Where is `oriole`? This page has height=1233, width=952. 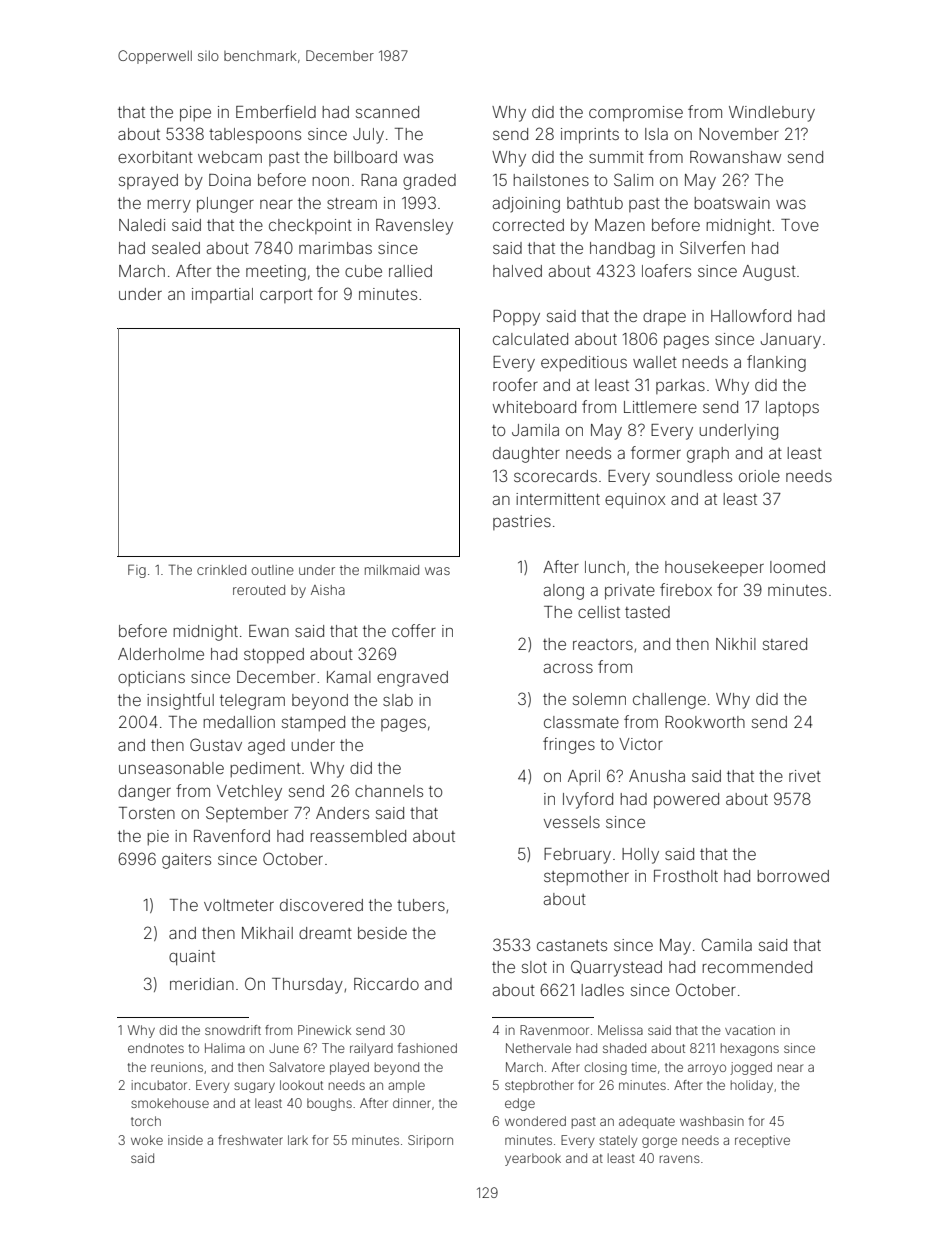
oriole is located at coordinates (759, 476).
